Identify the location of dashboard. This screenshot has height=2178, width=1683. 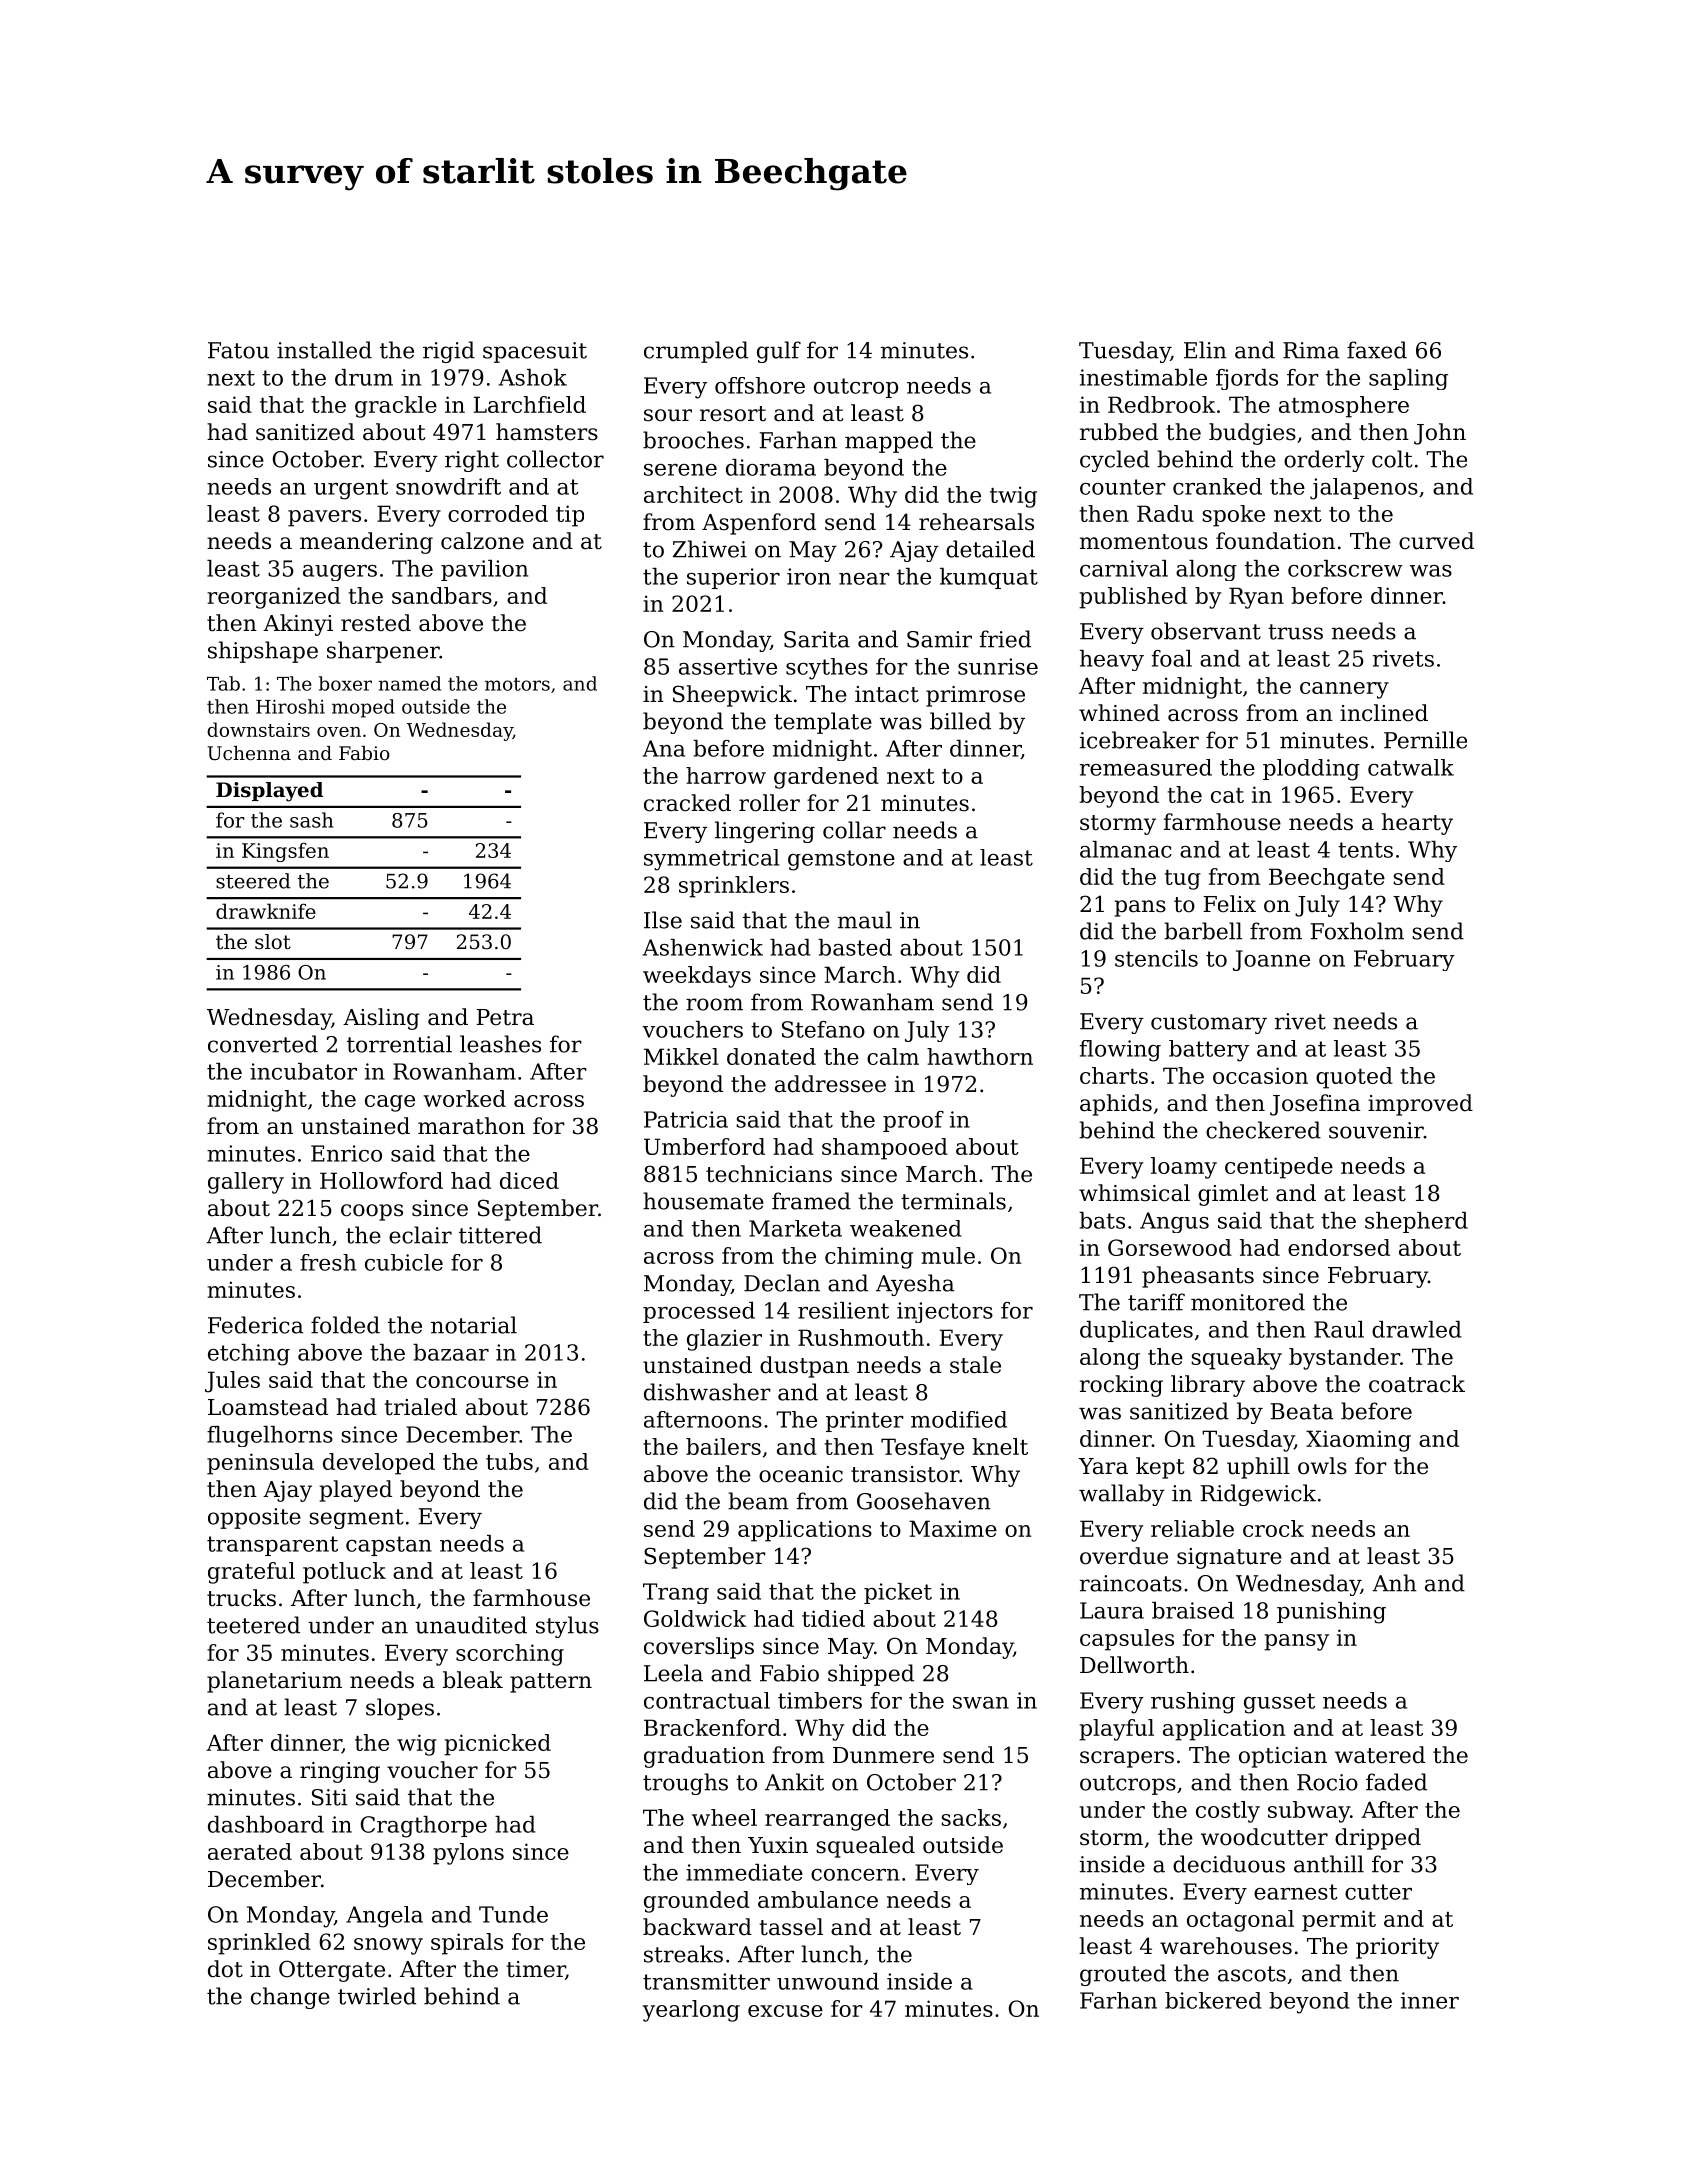
(266, 1824).
